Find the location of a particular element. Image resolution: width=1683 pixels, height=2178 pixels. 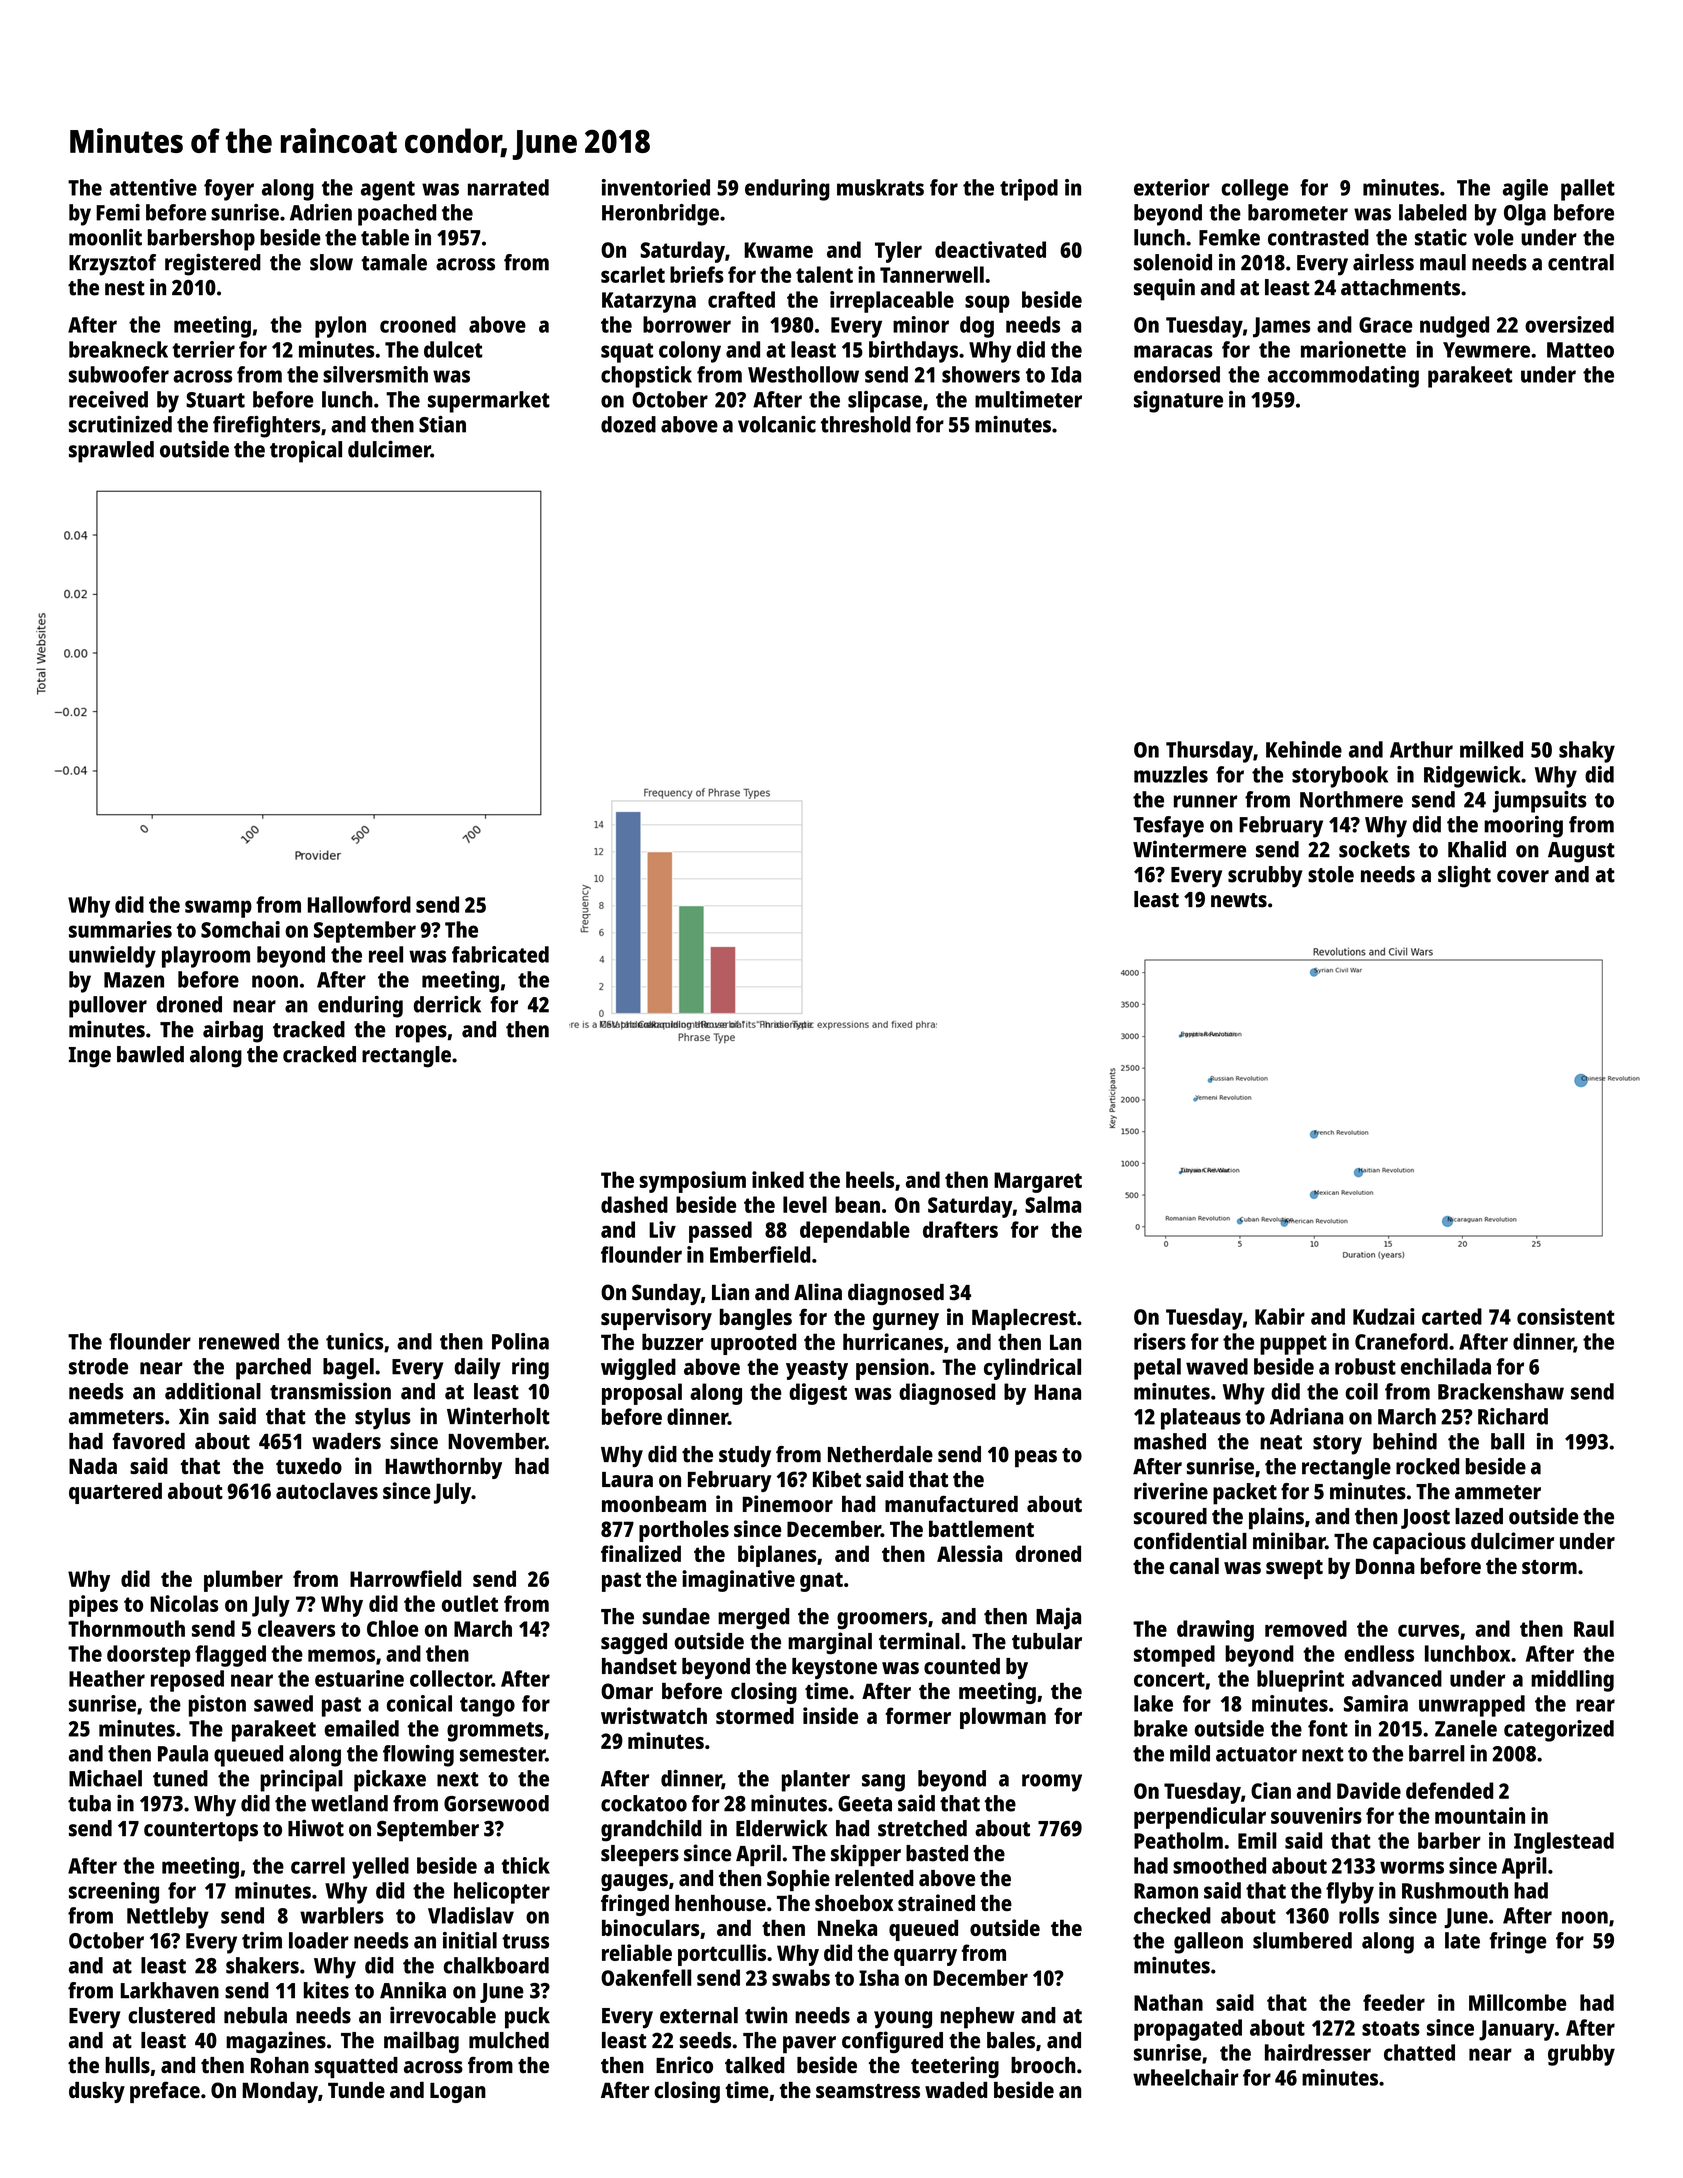

tropical is located at coordinates (306, 451).
